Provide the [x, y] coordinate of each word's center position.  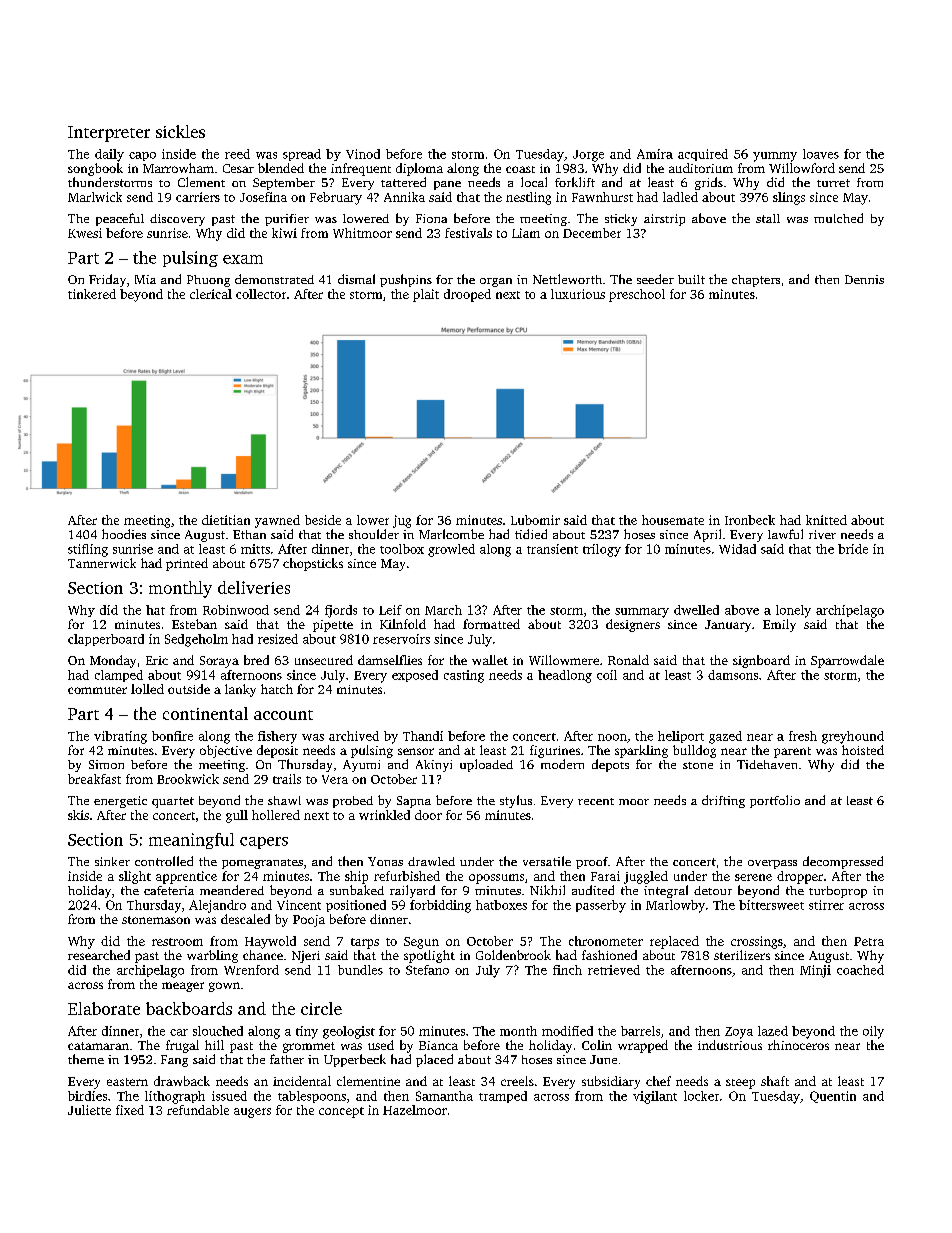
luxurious [578, 294]
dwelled [696, 610]
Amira [655, 154]
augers [252, 1113]
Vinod [363, 154]
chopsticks [313, 564]
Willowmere [564, 660]
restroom [177, 942]
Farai [605, 876]
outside [189, 689]
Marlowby [675, 906]
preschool [637, 295]
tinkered [92, 294]
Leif [390, 610]
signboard [761, 661]
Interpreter [109, 134]
